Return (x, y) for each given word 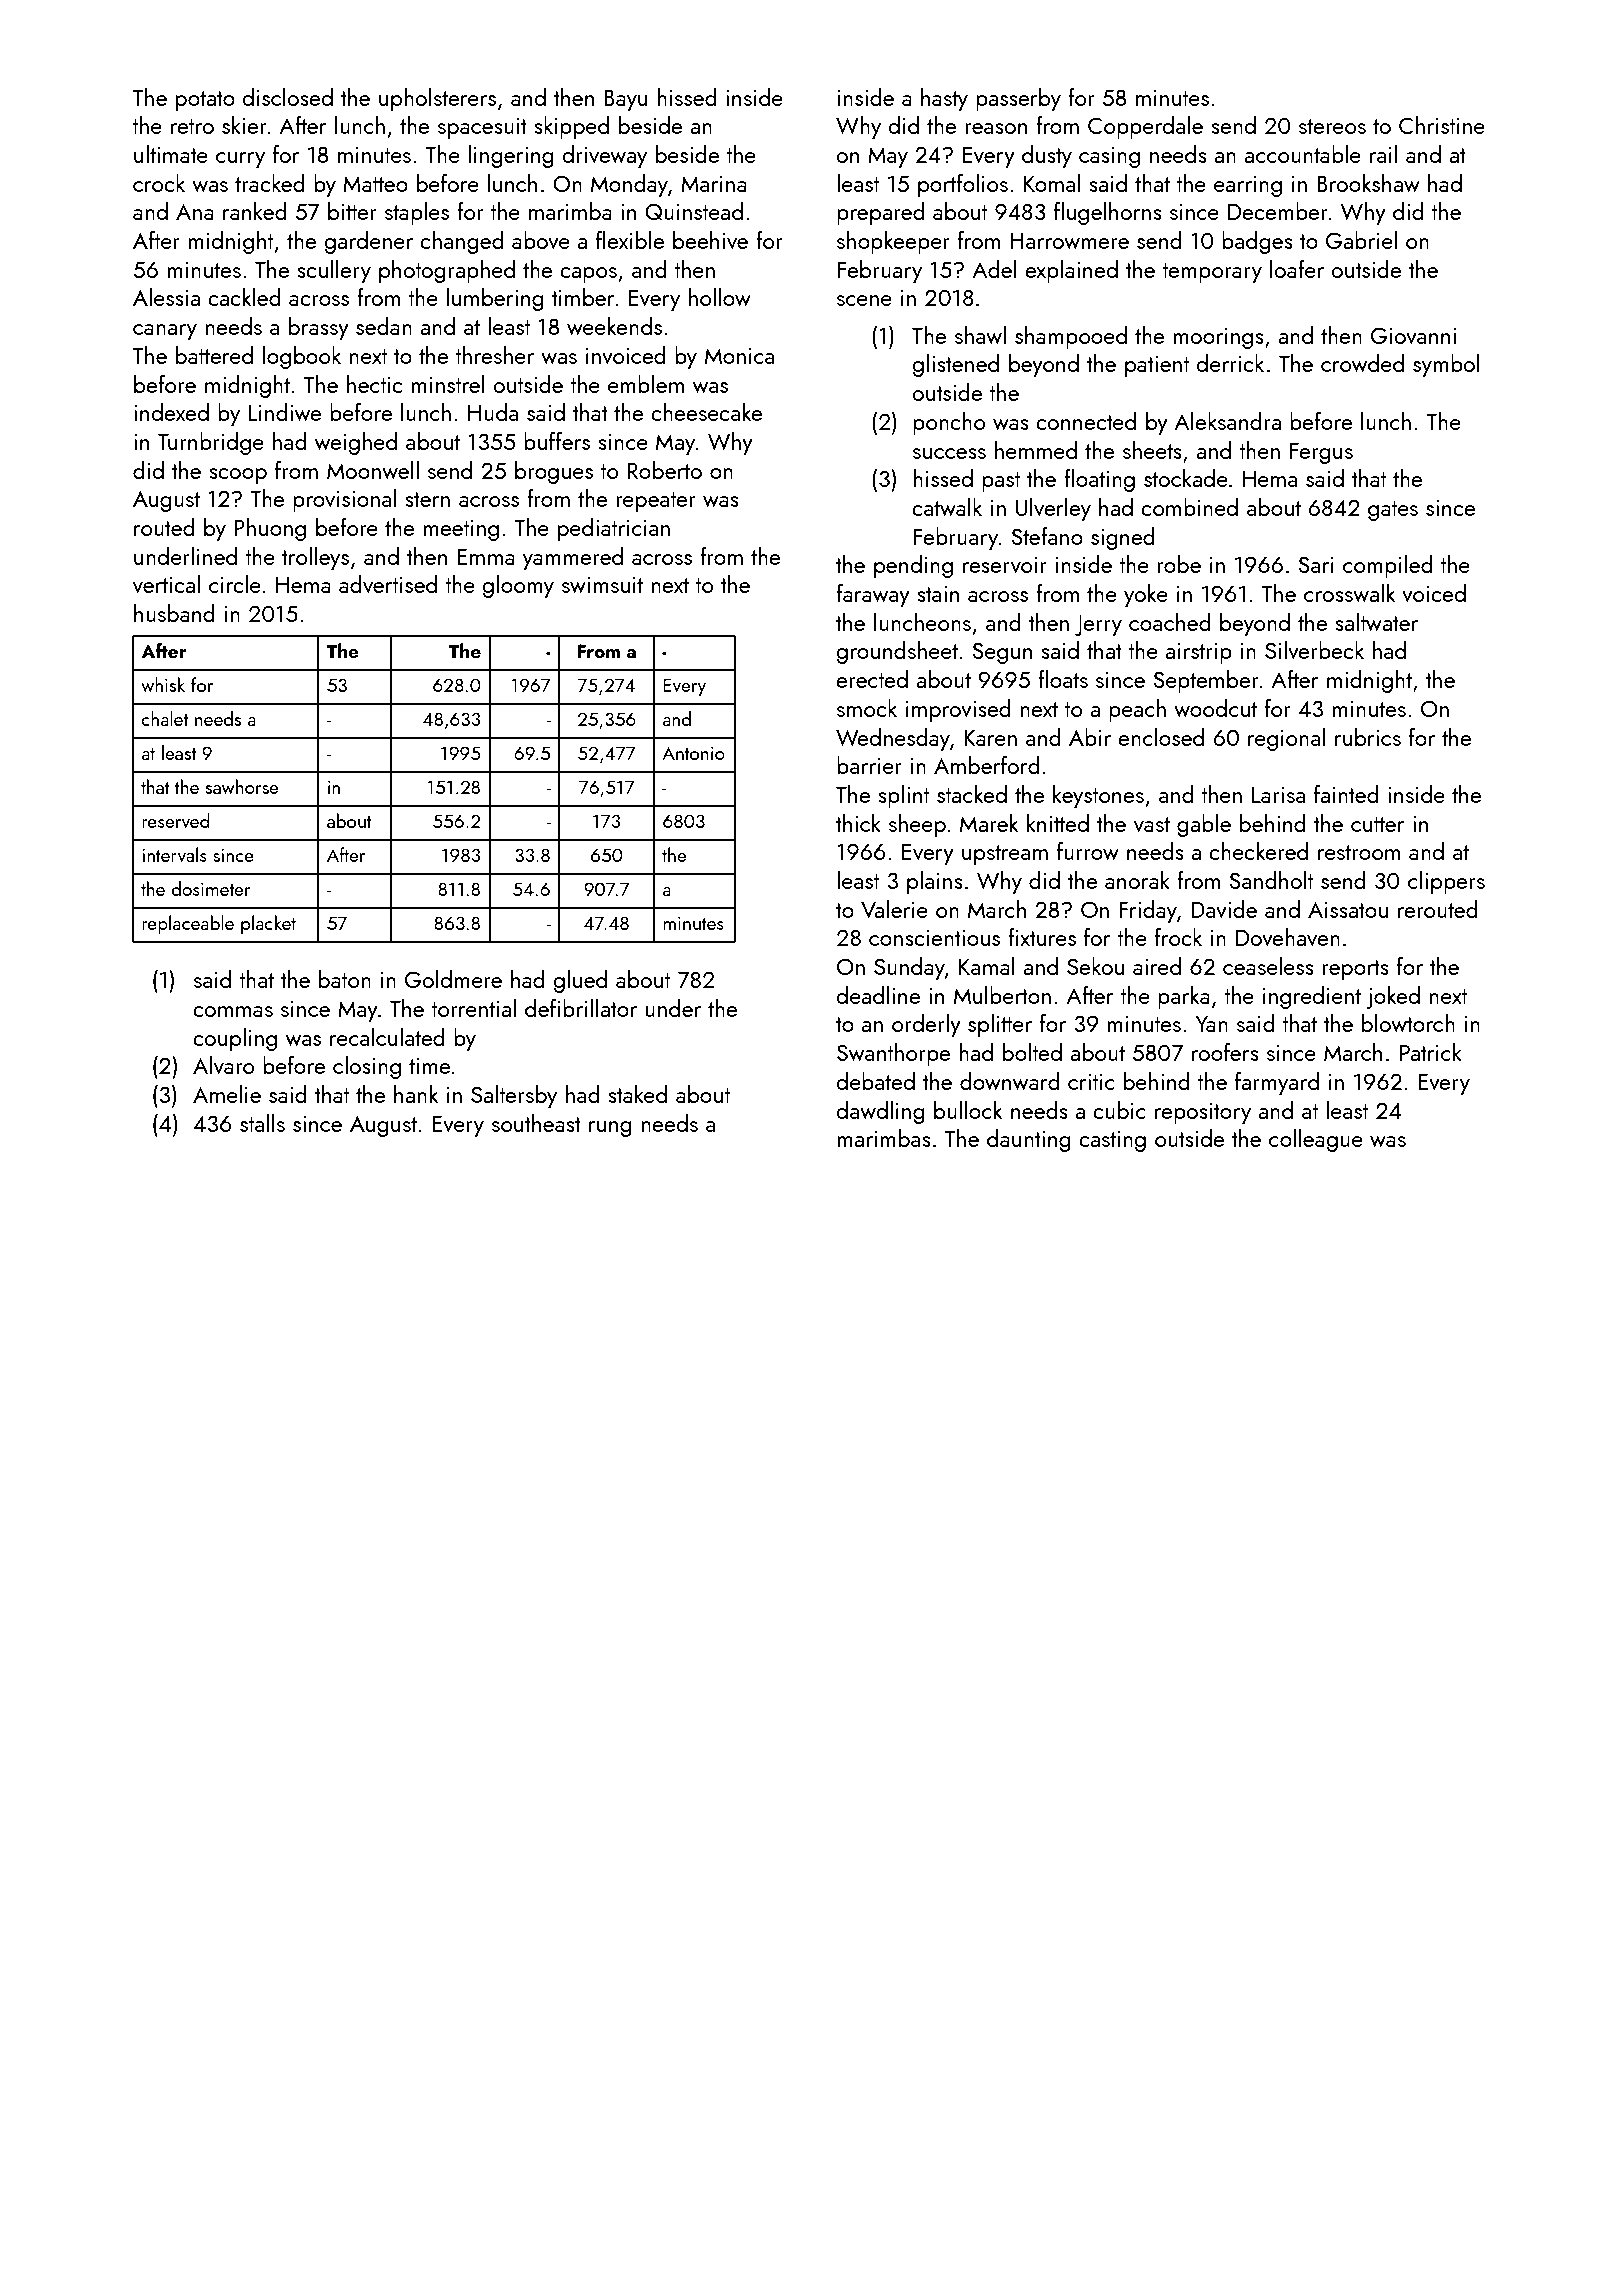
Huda (493, 412)
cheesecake (706, 412)
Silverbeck (1314, 650)
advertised (388, 584)
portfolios (963, 185)
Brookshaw (1368, 183)
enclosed (1161, 737)
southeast (536, 1123)
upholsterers (437, 99)
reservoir (1005, 565)
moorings (1218, 338)
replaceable (188, 924)
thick (858, 823)
